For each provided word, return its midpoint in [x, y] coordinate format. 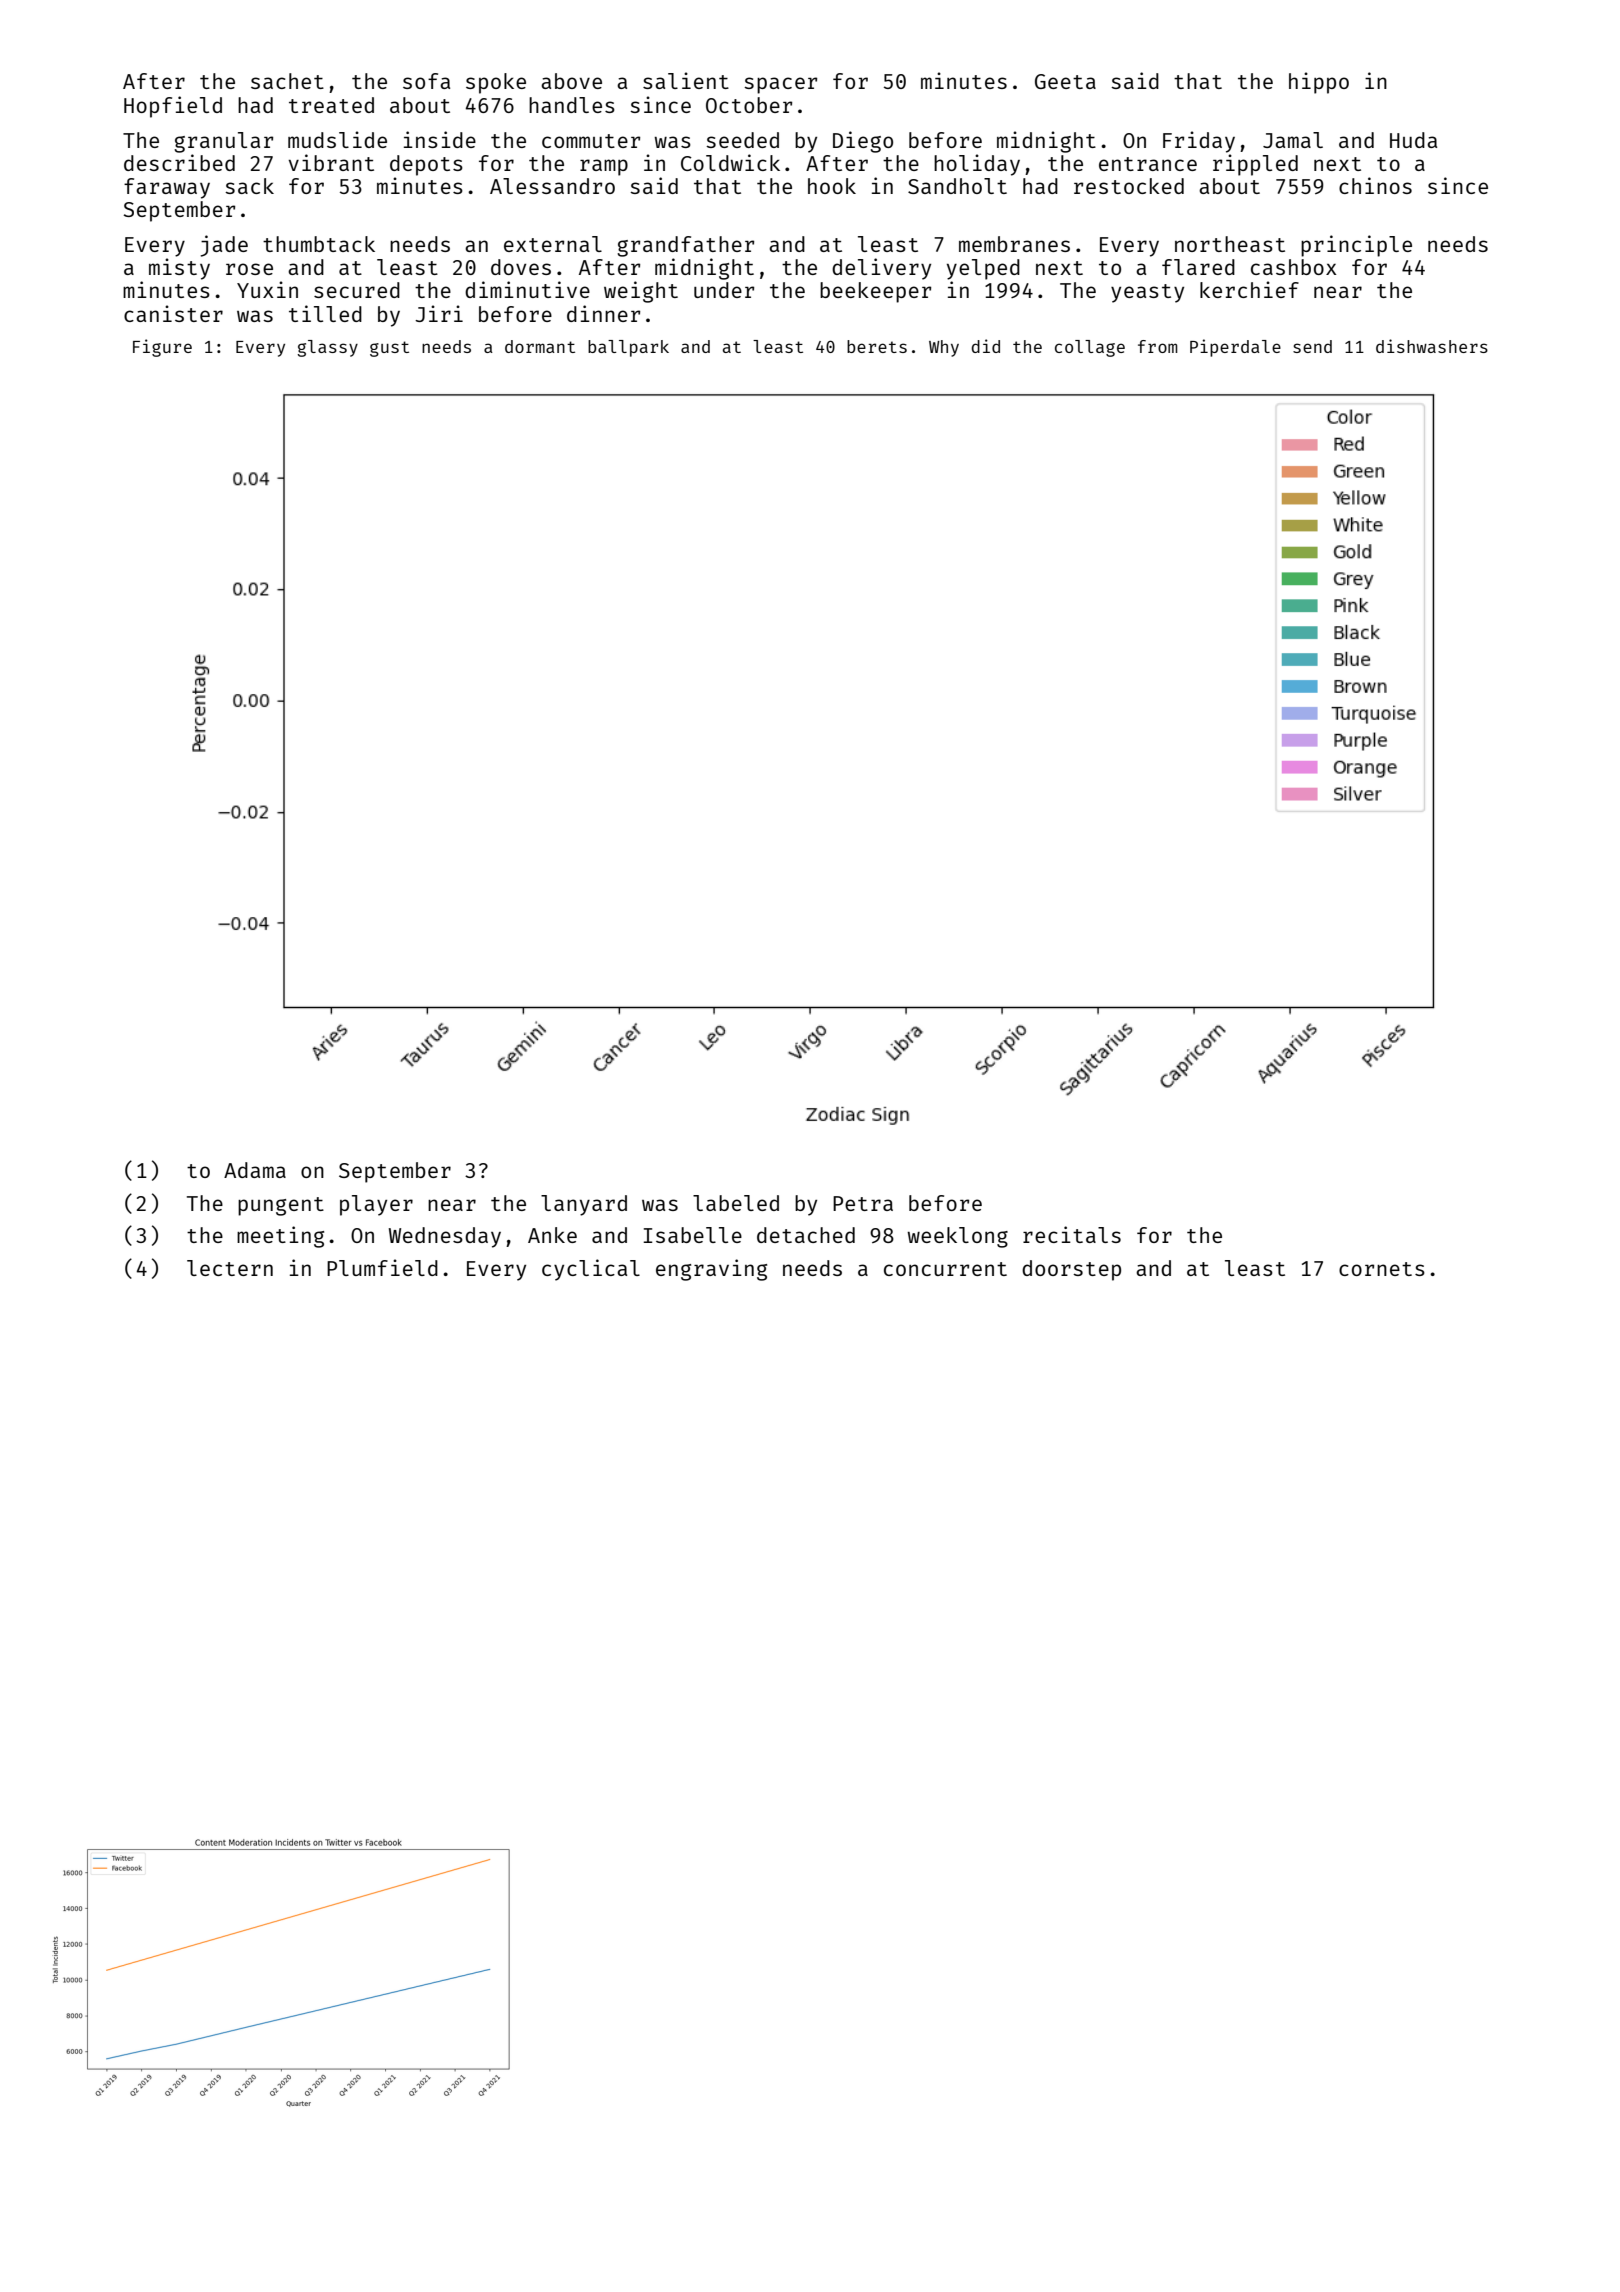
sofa [426, 81]
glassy [328, 348]
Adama [255, 1170]
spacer [780, 85]
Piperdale [1235, 348]
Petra [863, 1203]
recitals [1072, 1234]
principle [1356, 246]
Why [944, 348]
